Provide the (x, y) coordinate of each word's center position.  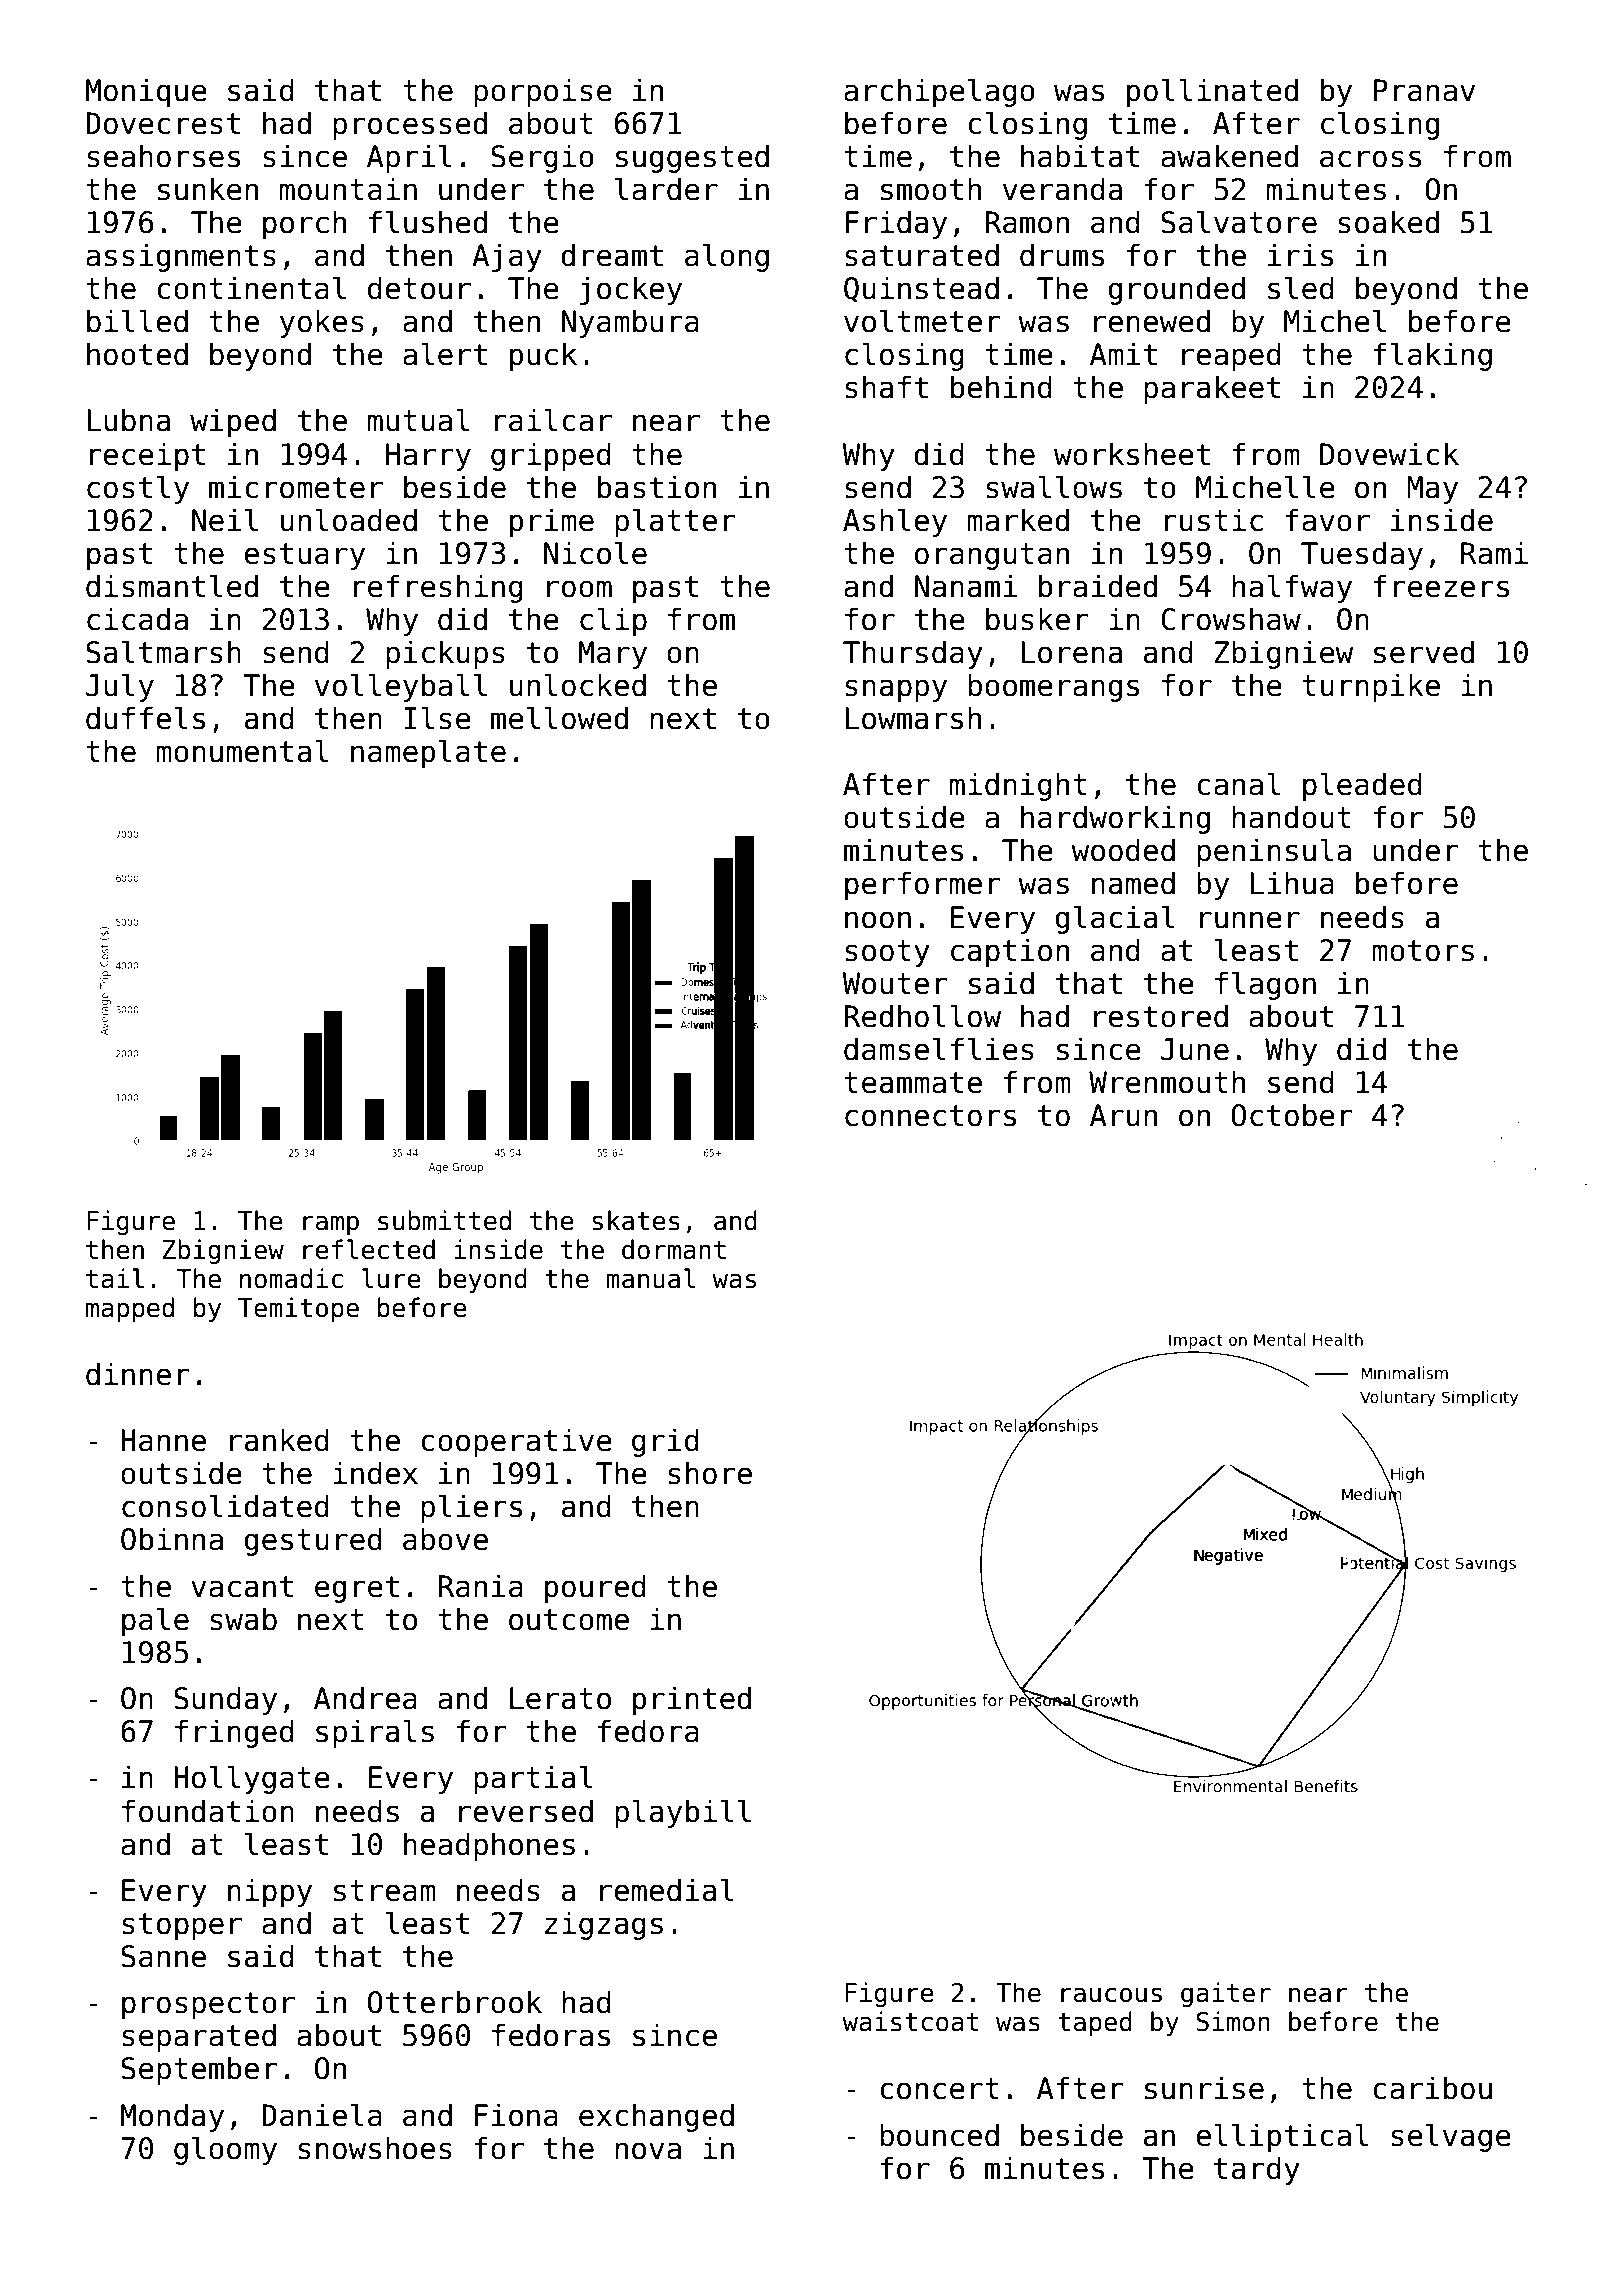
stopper (182, 1926)
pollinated (1212, 92)
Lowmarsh (913, 718)
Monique (146, 92)
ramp (331, 1225)
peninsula (1274, 852)
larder (666, 189)
